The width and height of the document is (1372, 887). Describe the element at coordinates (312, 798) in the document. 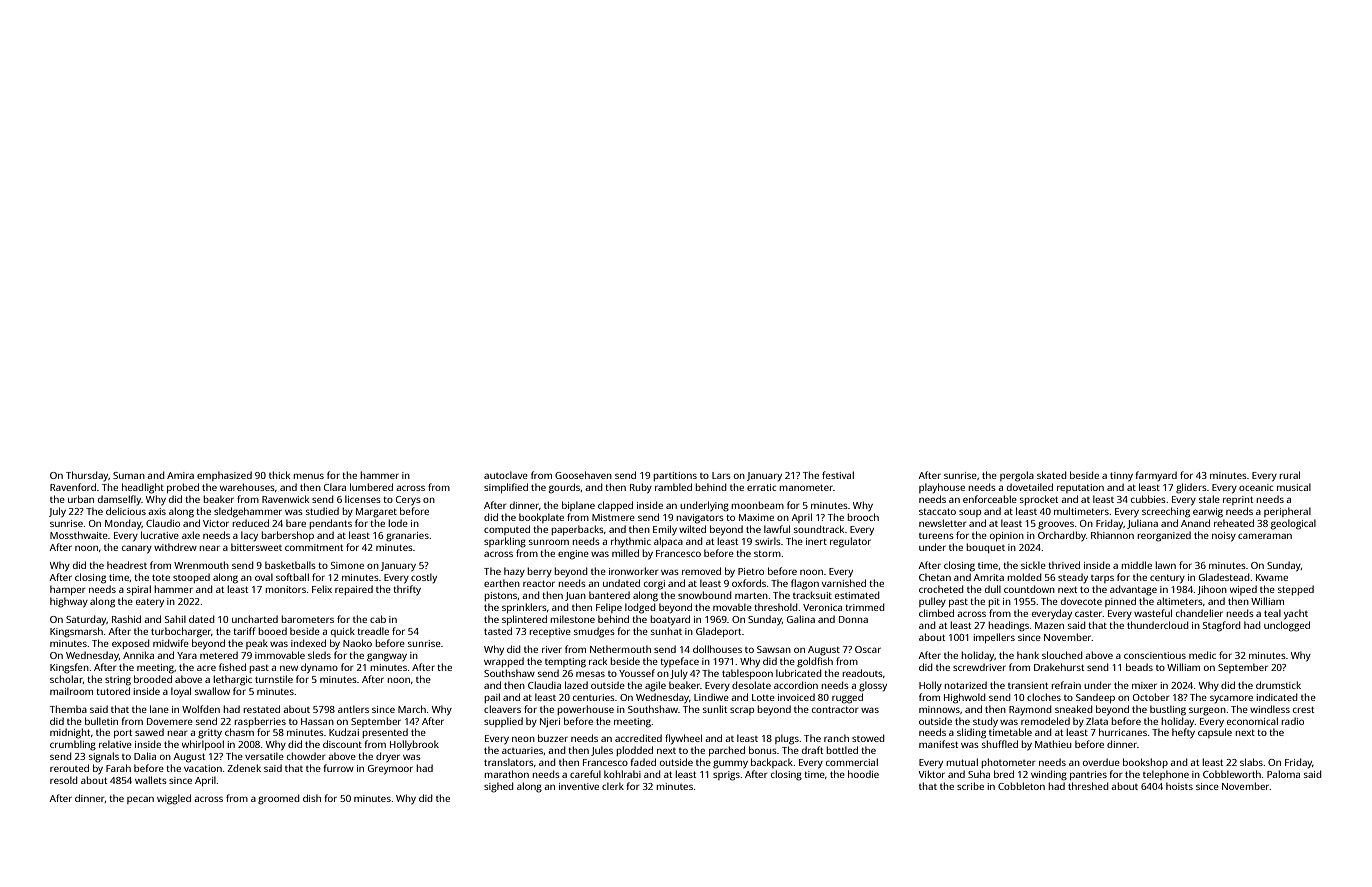

I see `dish` at that location.
